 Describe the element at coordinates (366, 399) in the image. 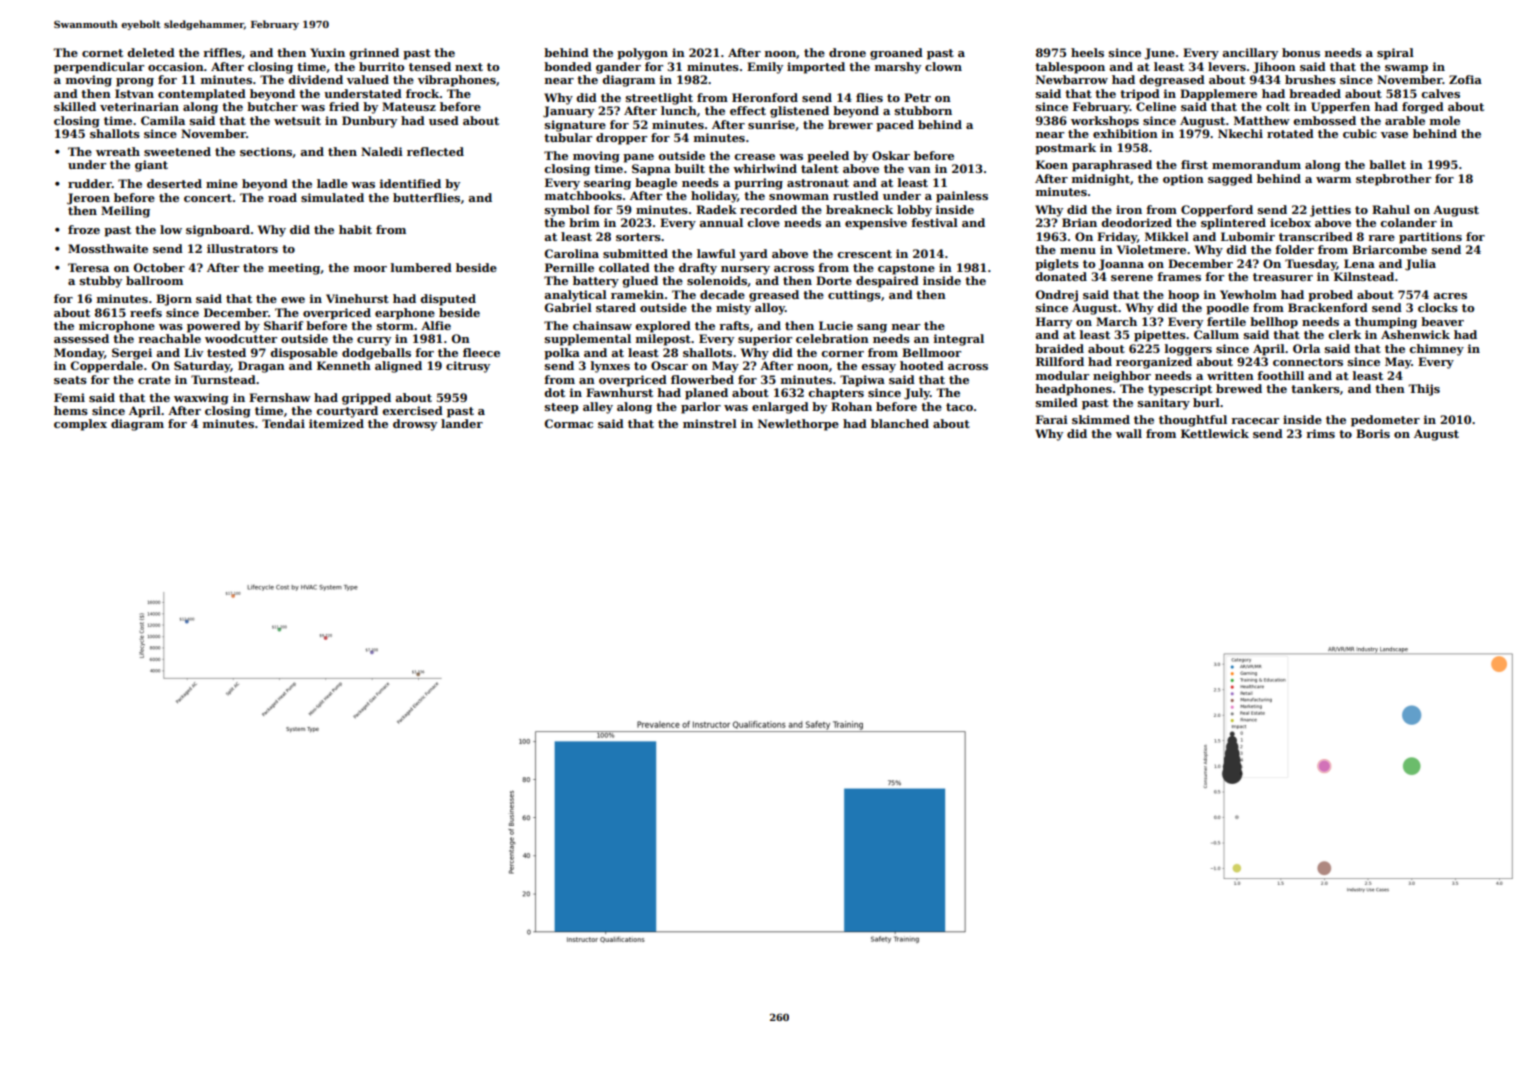

I see `gripped` at that location.
